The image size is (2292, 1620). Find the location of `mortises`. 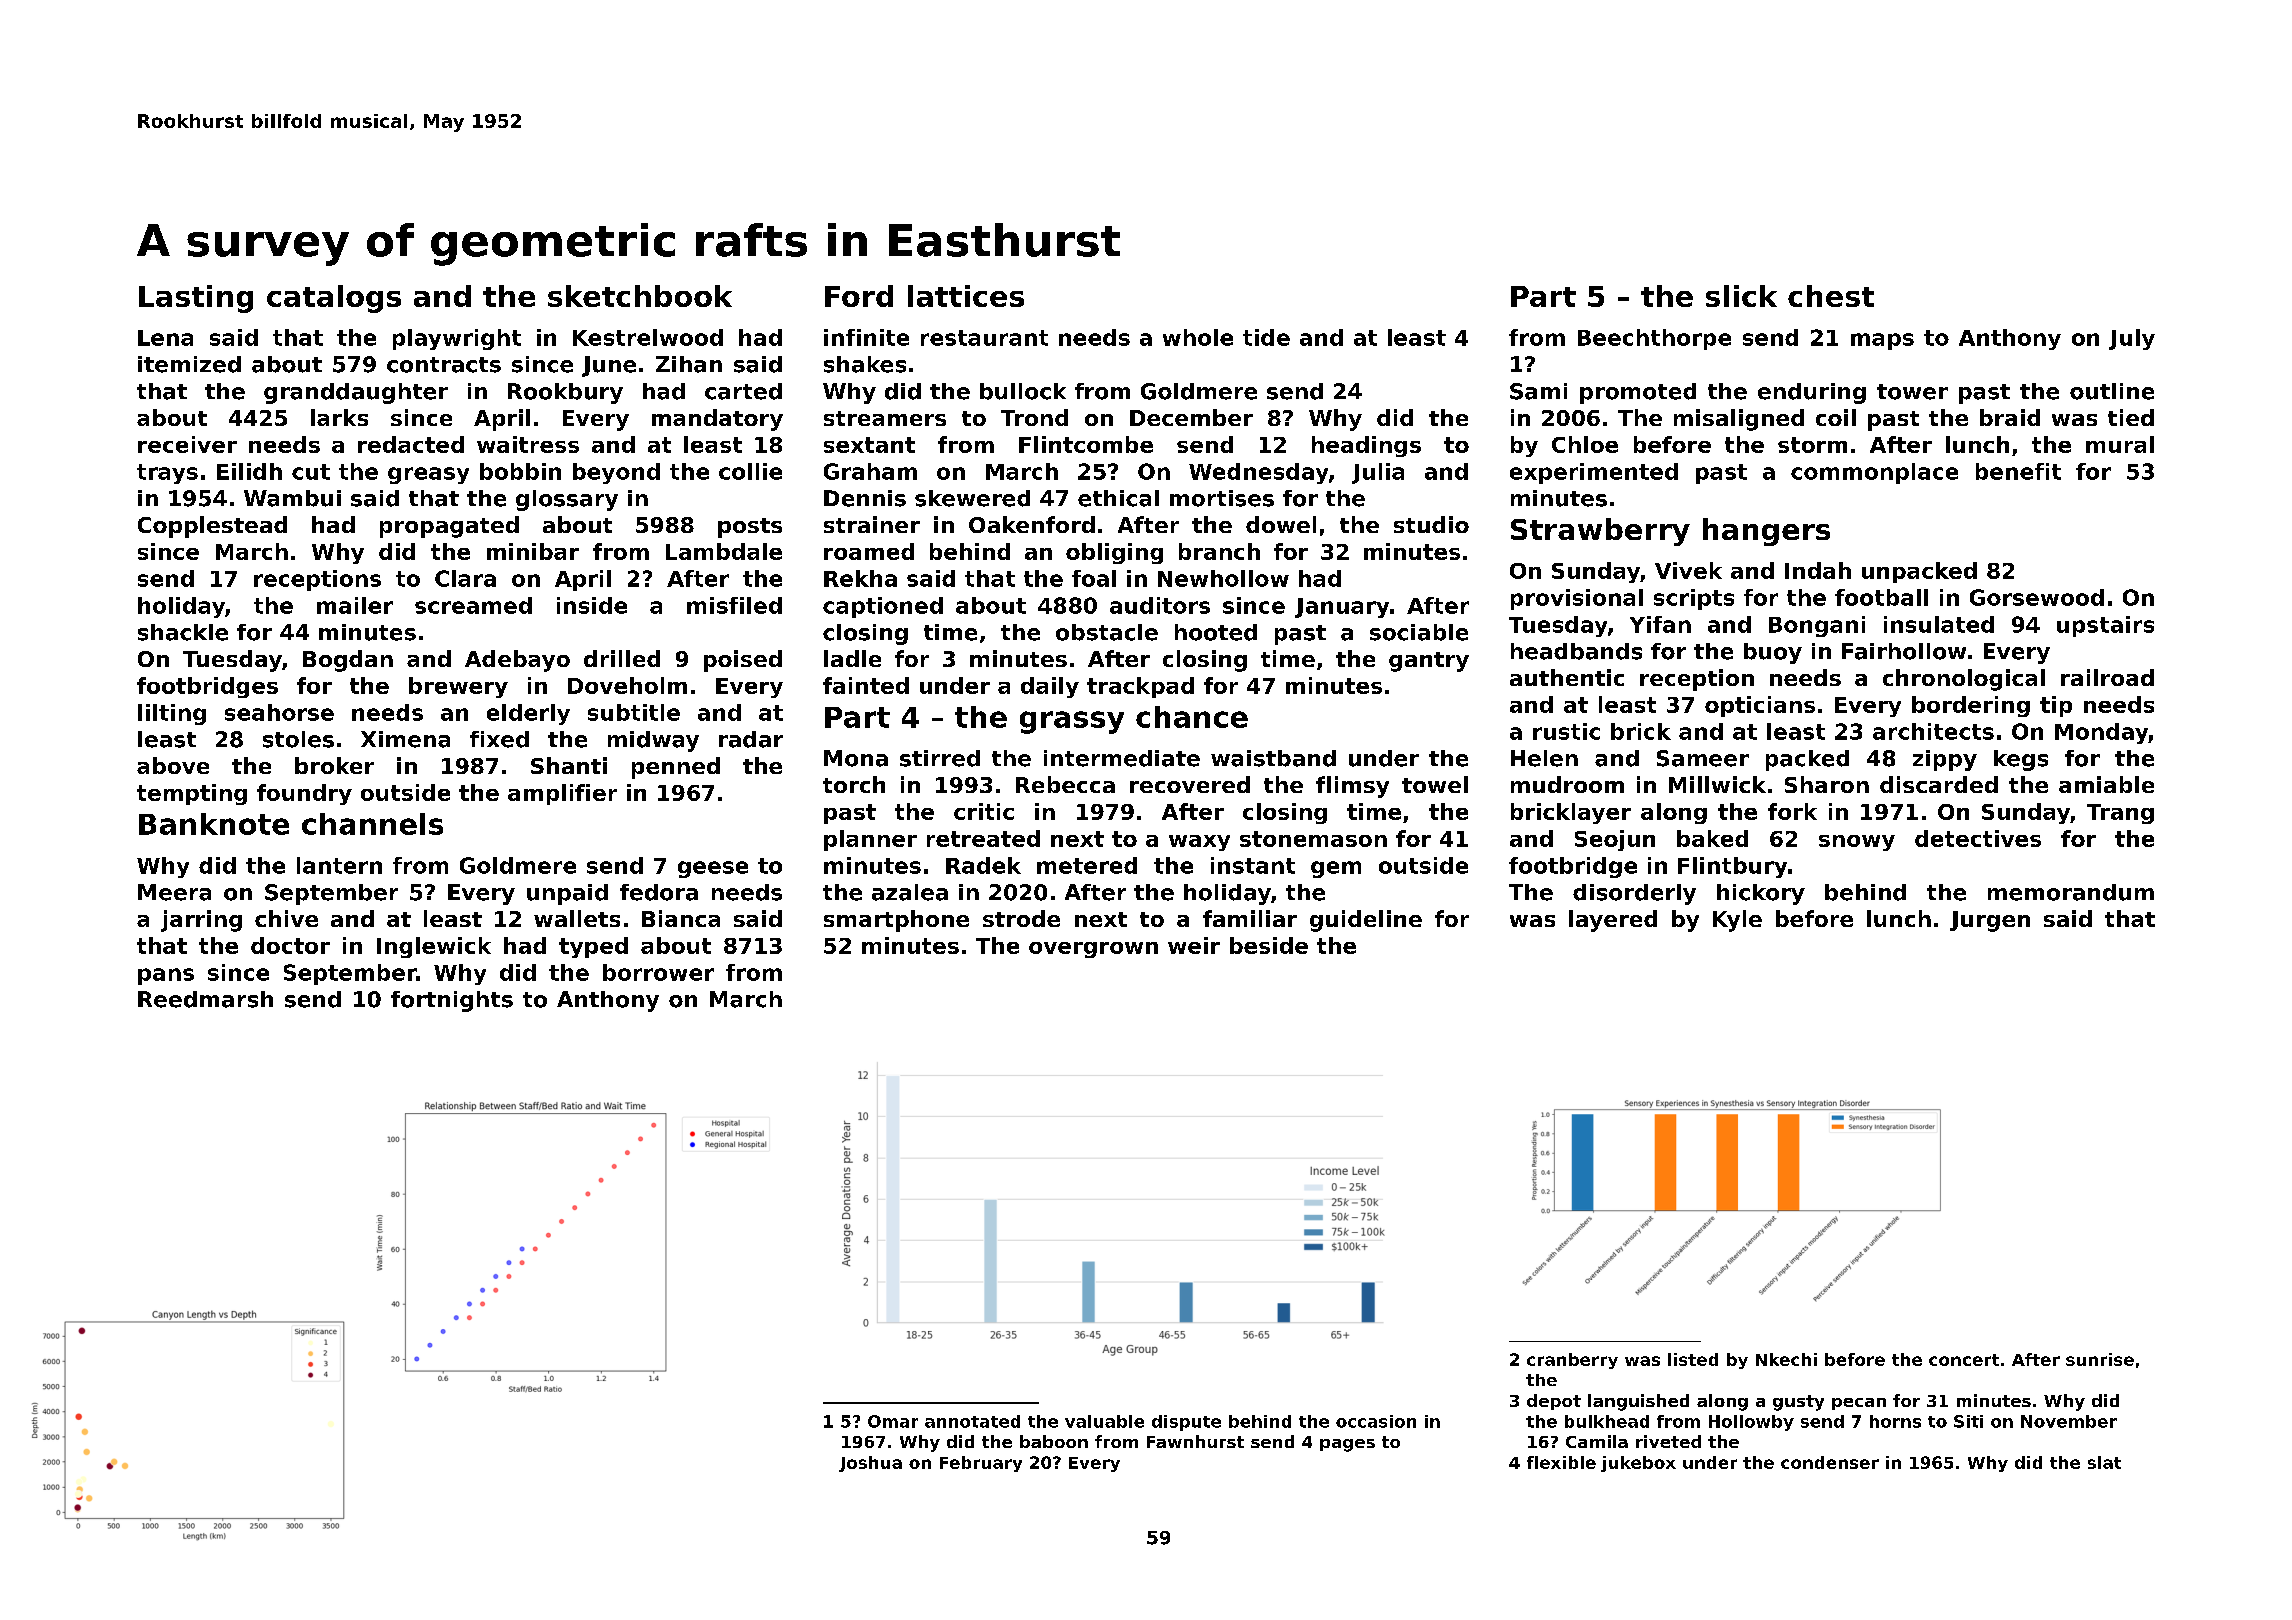

mortises is located at coordinates (1222, 498).
